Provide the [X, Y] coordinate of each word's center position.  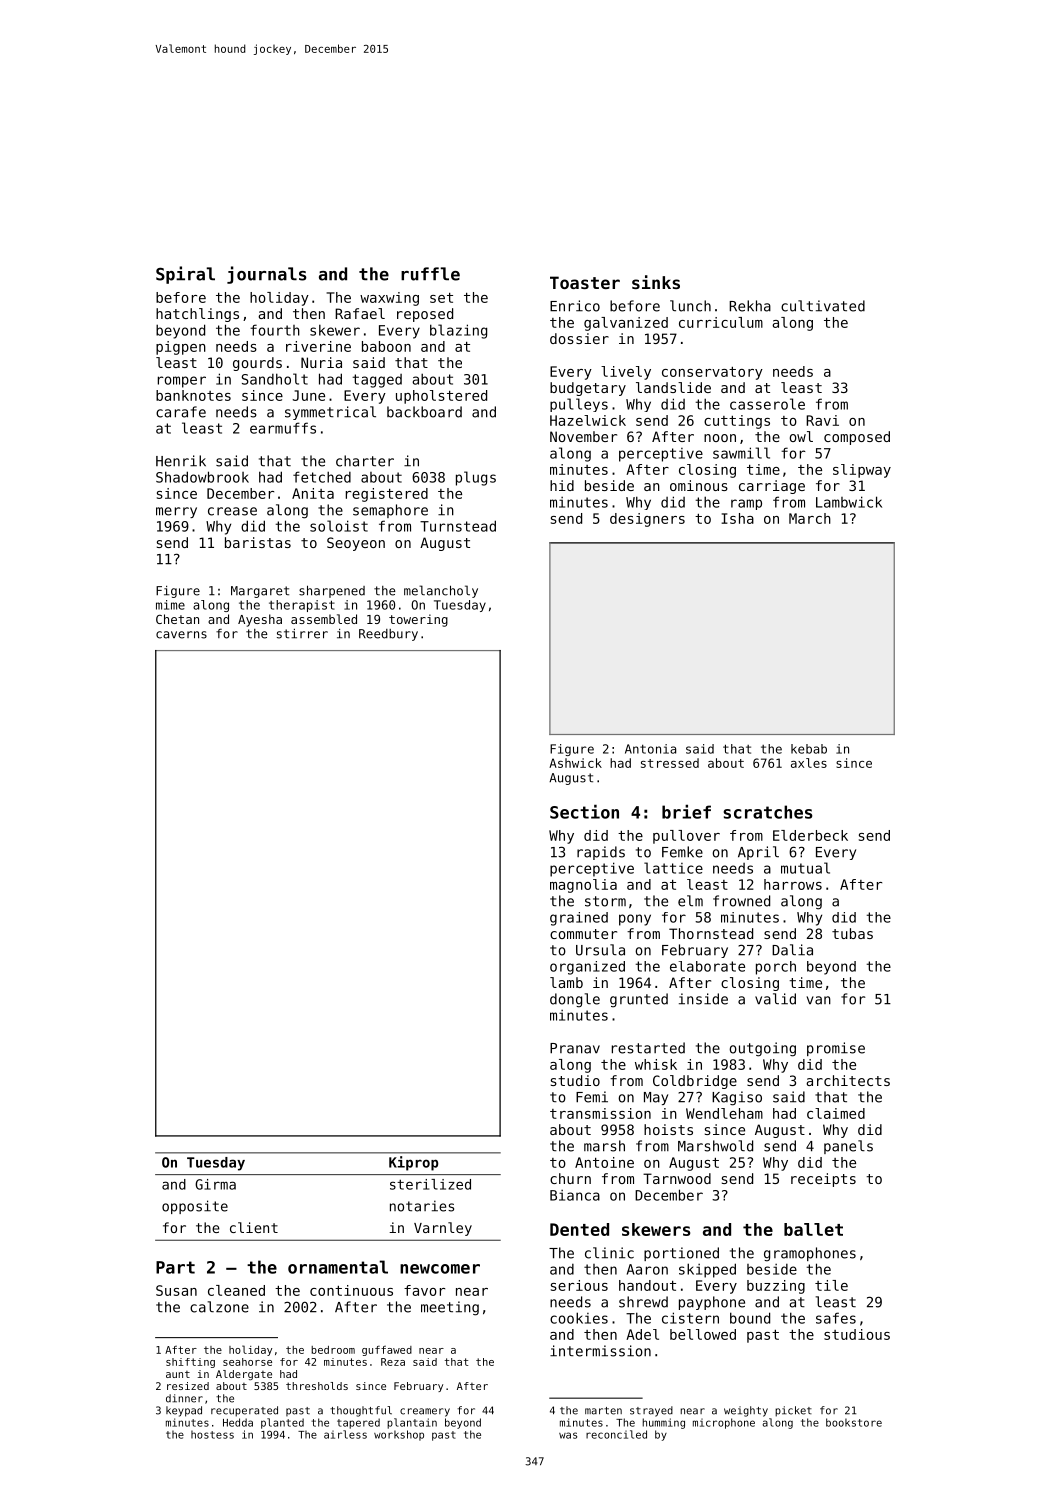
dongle [575, 1000]
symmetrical [330, 413]
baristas [258, 542]
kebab [809, 749]
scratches [768, 812]
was [568, 1435]
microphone [724, 1423]
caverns [181, 635]
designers [647, 520]
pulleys [579, 405]
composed [857, 438]
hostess [212, 1434]
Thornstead [711, 933]
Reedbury [388, 635]
